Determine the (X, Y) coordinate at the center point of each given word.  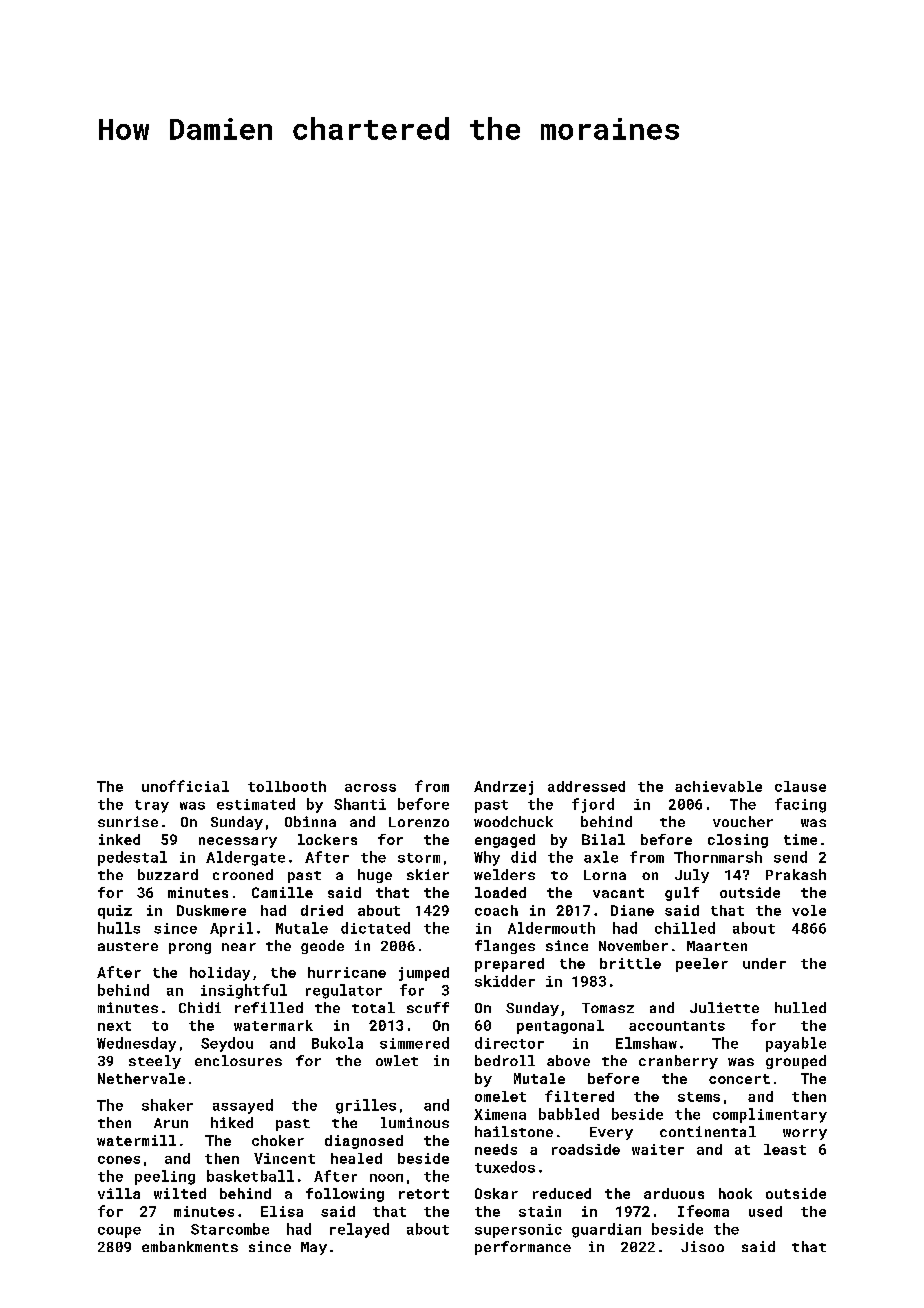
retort (424, 1194)
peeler (702, 965)
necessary (238, 842)
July (692, 876)
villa (119, 1193)
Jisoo (702, 1246)
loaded (500, 892)
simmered (414, 1043)
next (114, 1026)
